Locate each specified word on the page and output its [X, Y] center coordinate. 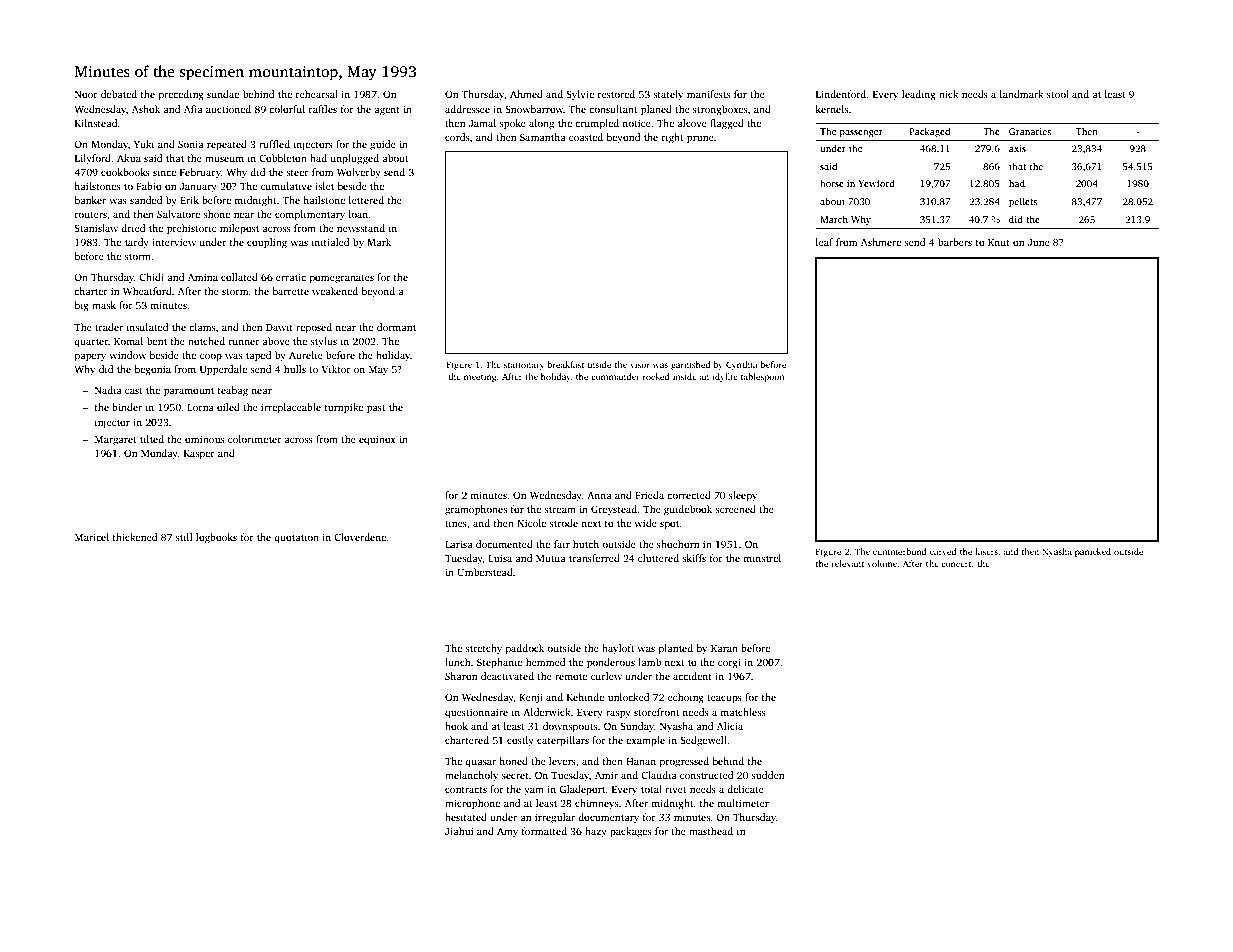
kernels [831, 109]
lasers [987, 551]
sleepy [743, 496]
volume [882, 563]
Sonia [191, 144]
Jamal [482, 123]
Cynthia [742, 365]
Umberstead [485, 572]
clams [202, 327]
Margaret [116, 441]
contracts [466, 790]
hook [456, 726]
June [1039, 242]
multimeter [743, 803]
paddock [525, 649]
